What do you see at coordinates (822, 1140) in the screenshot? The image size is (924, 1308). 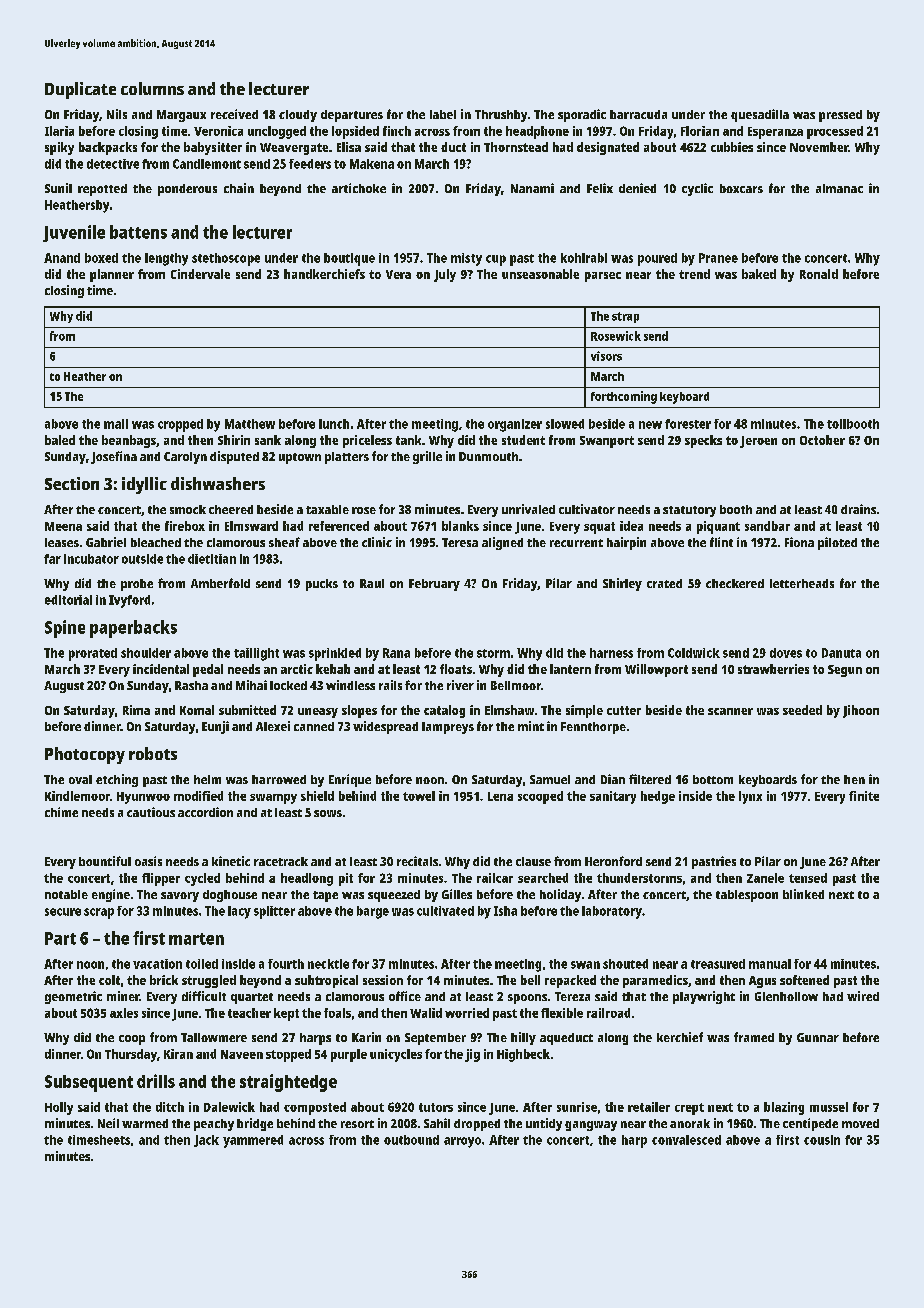 I see `cousin` at bounding box center [822, 1140].
